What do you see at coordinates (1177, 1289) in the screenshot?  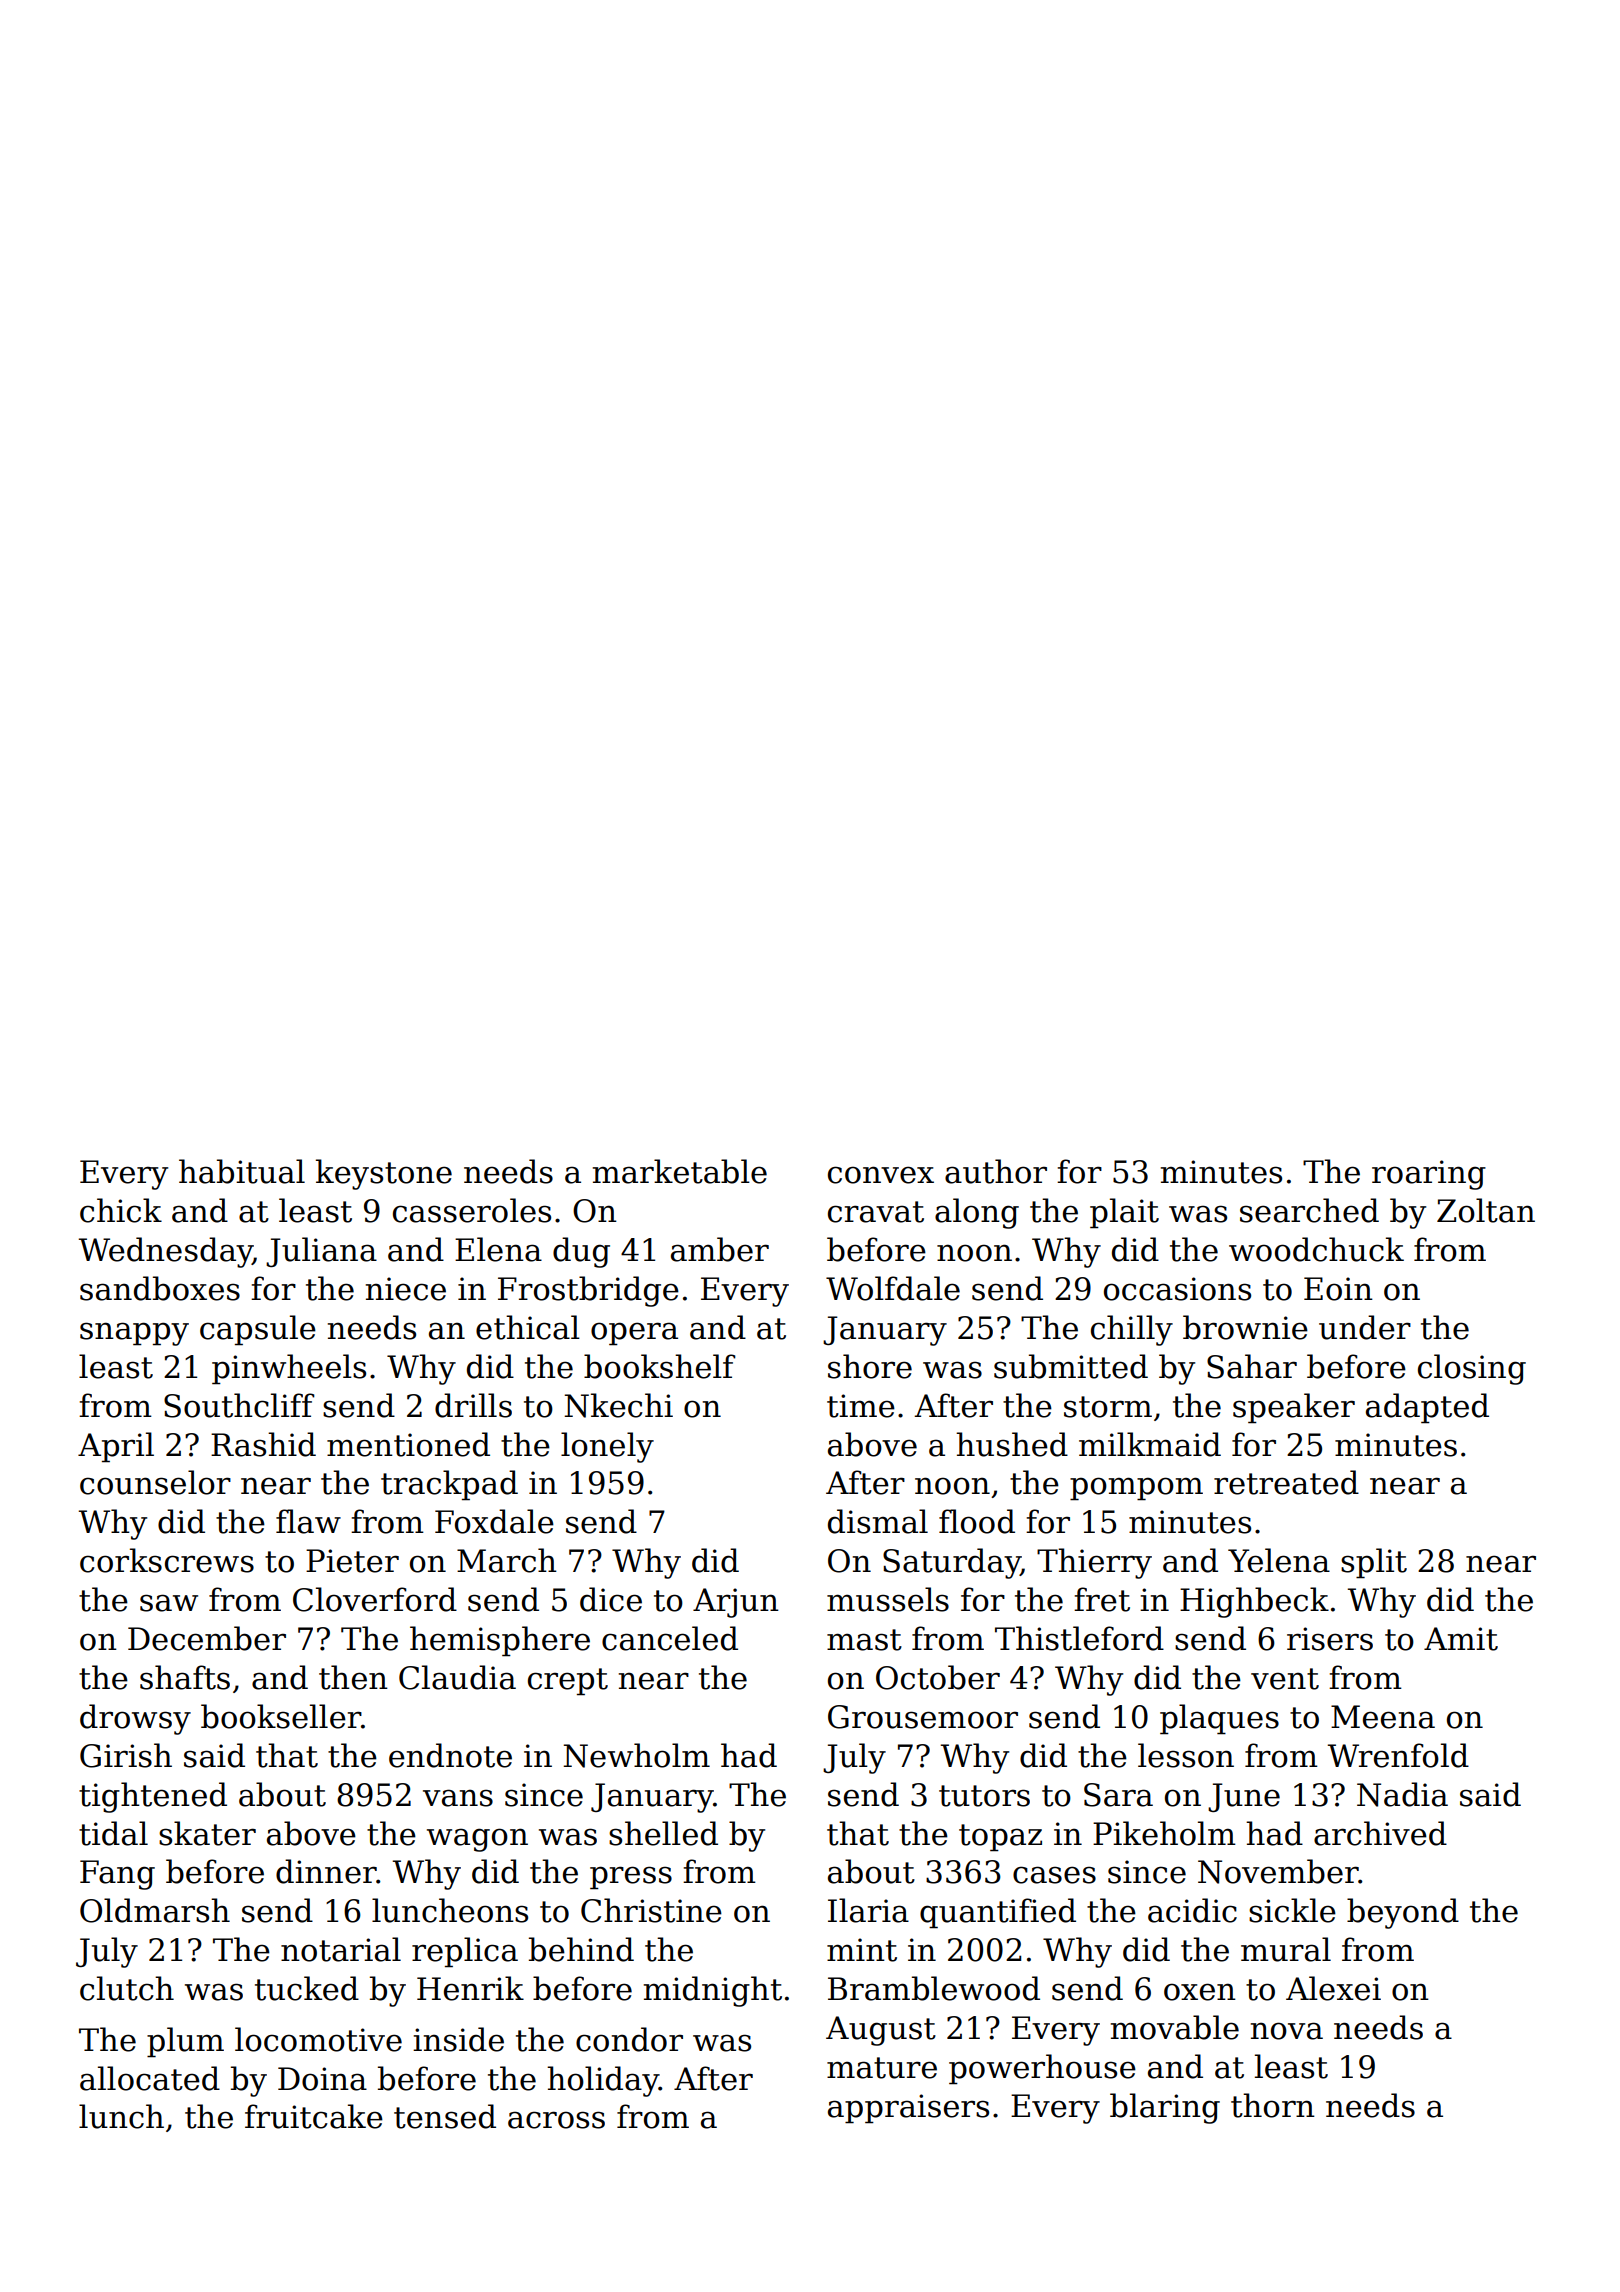 I see `occasions` at bounding box center [1177, 1289].
